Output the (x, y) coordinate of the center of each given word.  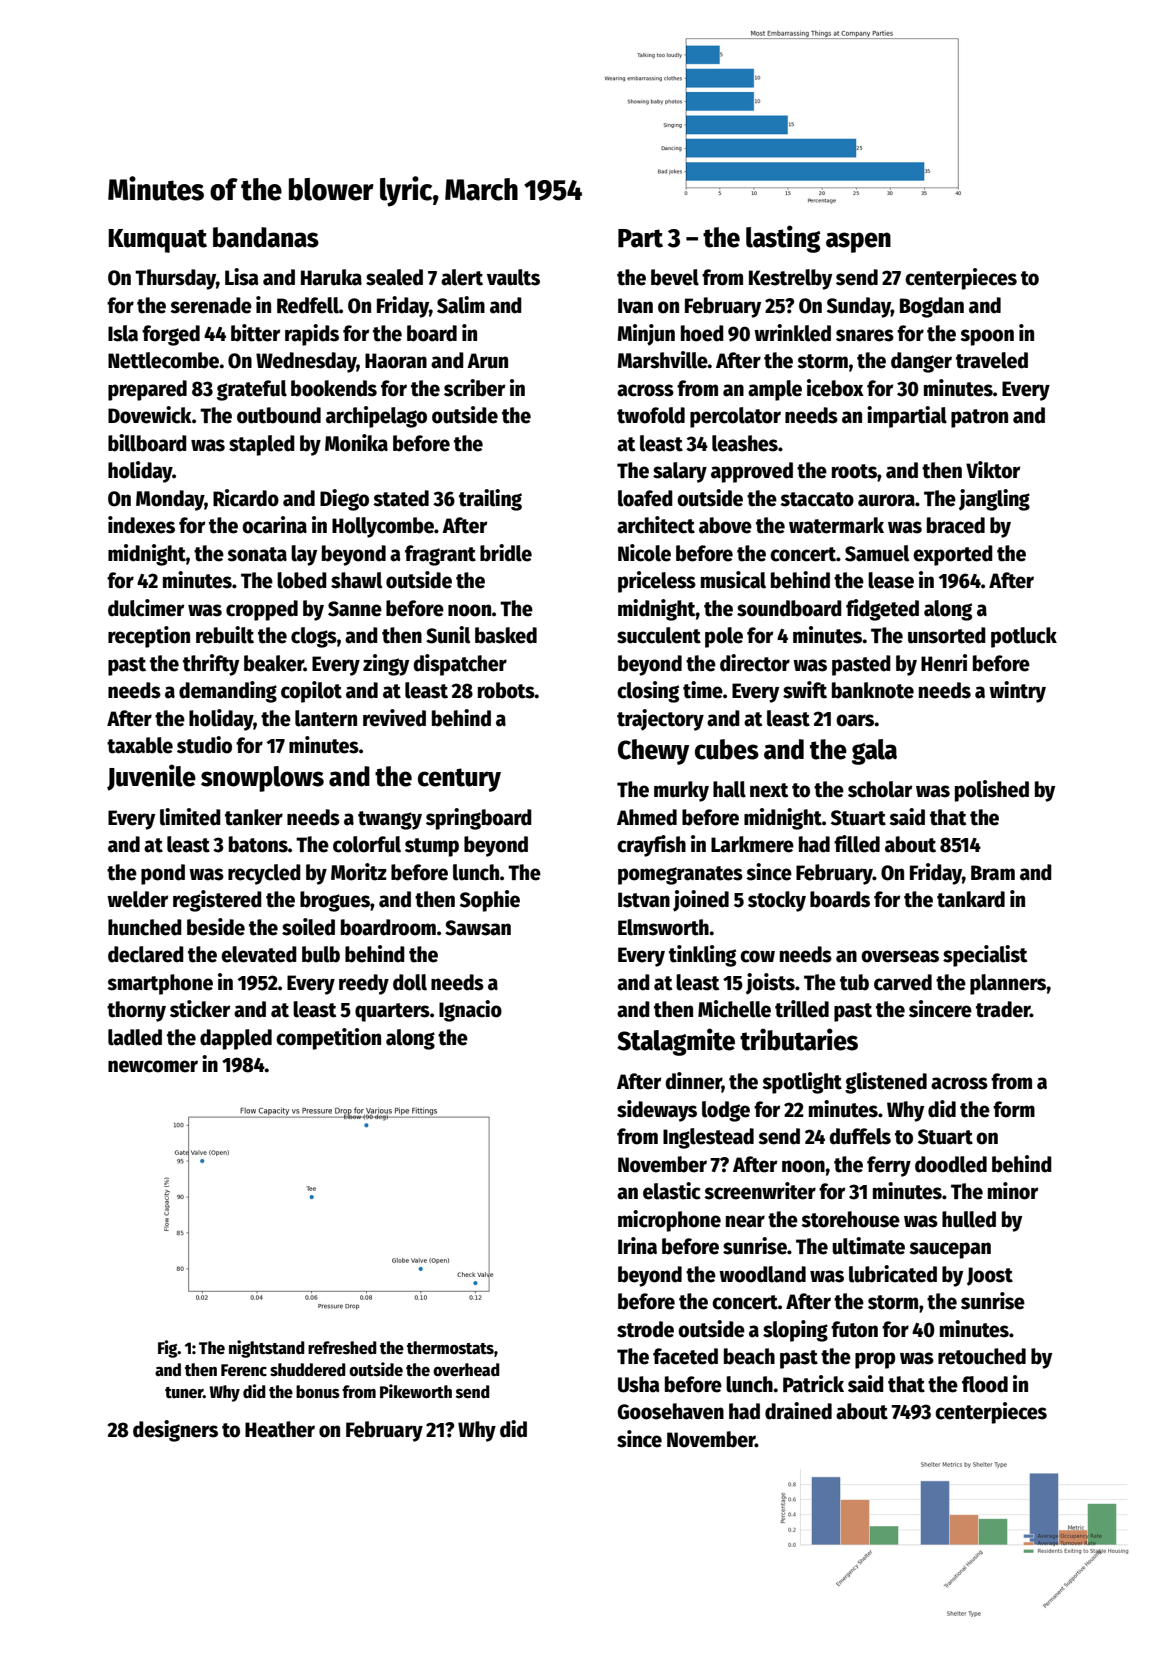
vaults (513, 277)
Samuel (877, 553)
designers (175, 1431)
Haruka (331, 277)
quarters (392, 1012)
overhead (466, 1370)
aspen (858, 242)
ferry (889, 1166)
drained (798, 1411)
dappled (236, 1039)
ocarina (274, 525)
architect (656, 525)
